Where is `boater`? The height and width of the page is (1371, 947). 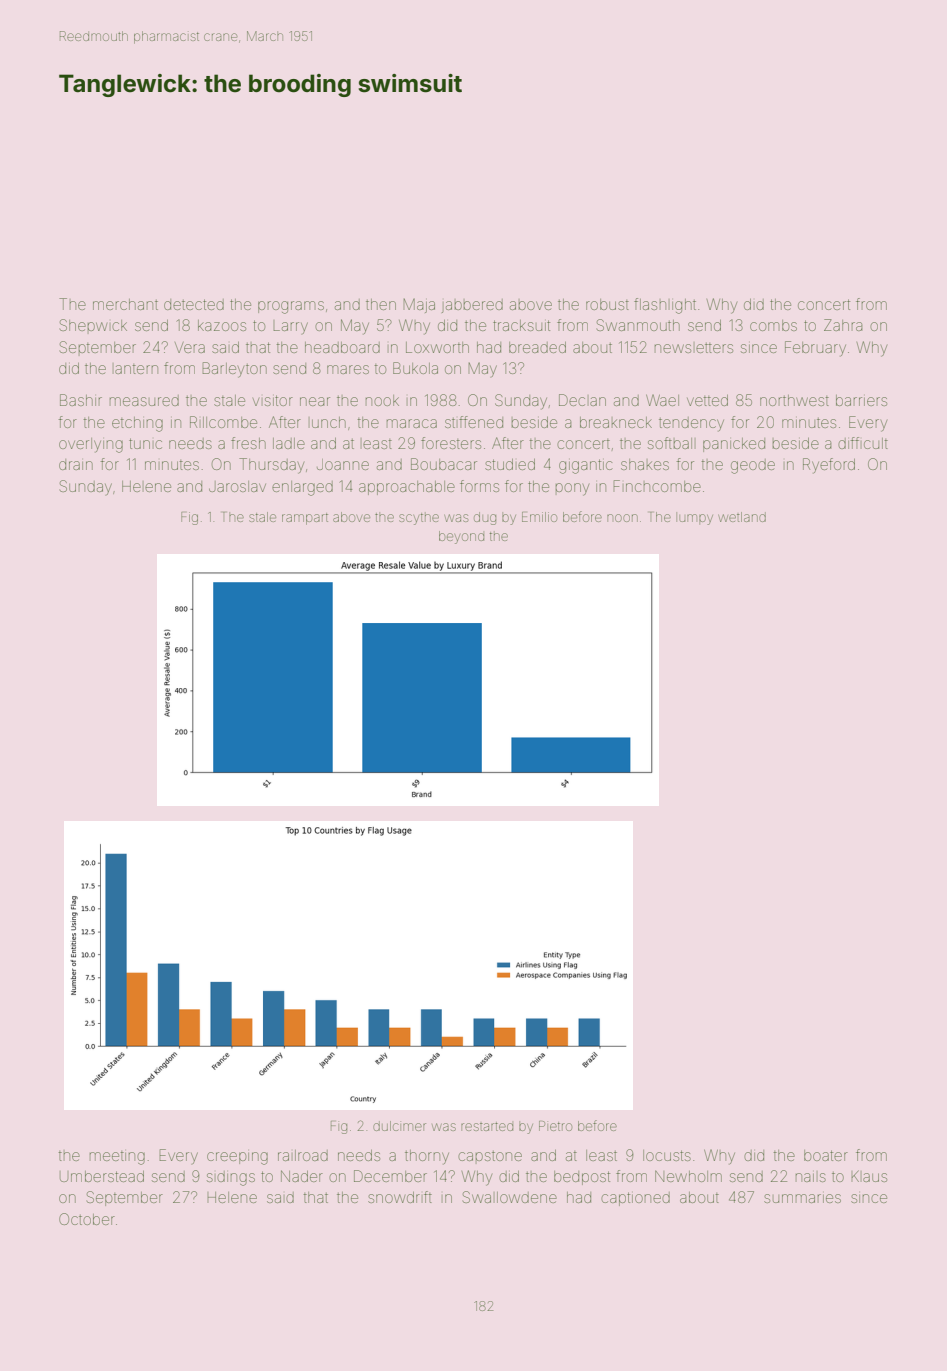 boater is located at coordinates (826, 1155).
